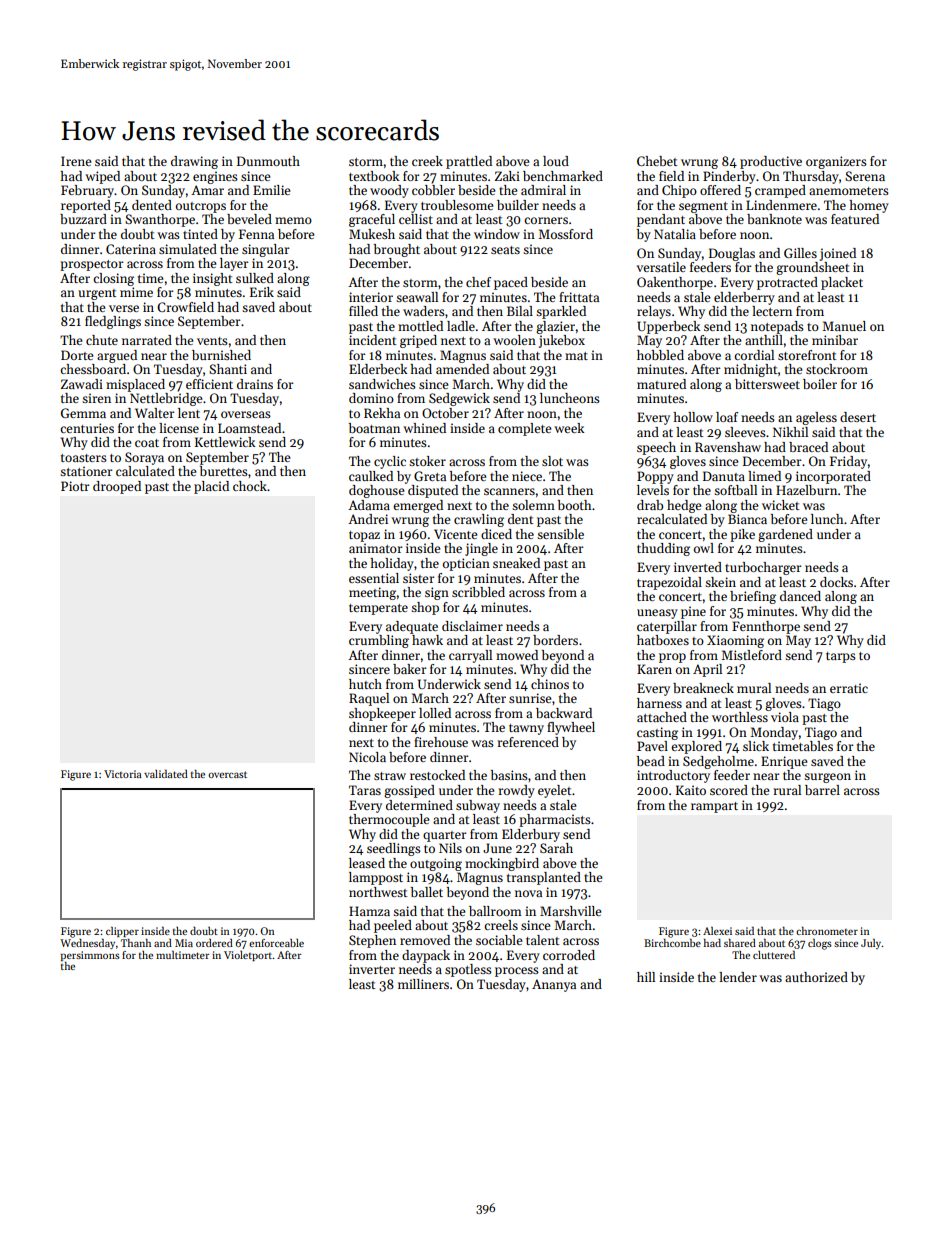  Describe the element at coordinates (390, 776) in the image. I see `straw` at that location.
